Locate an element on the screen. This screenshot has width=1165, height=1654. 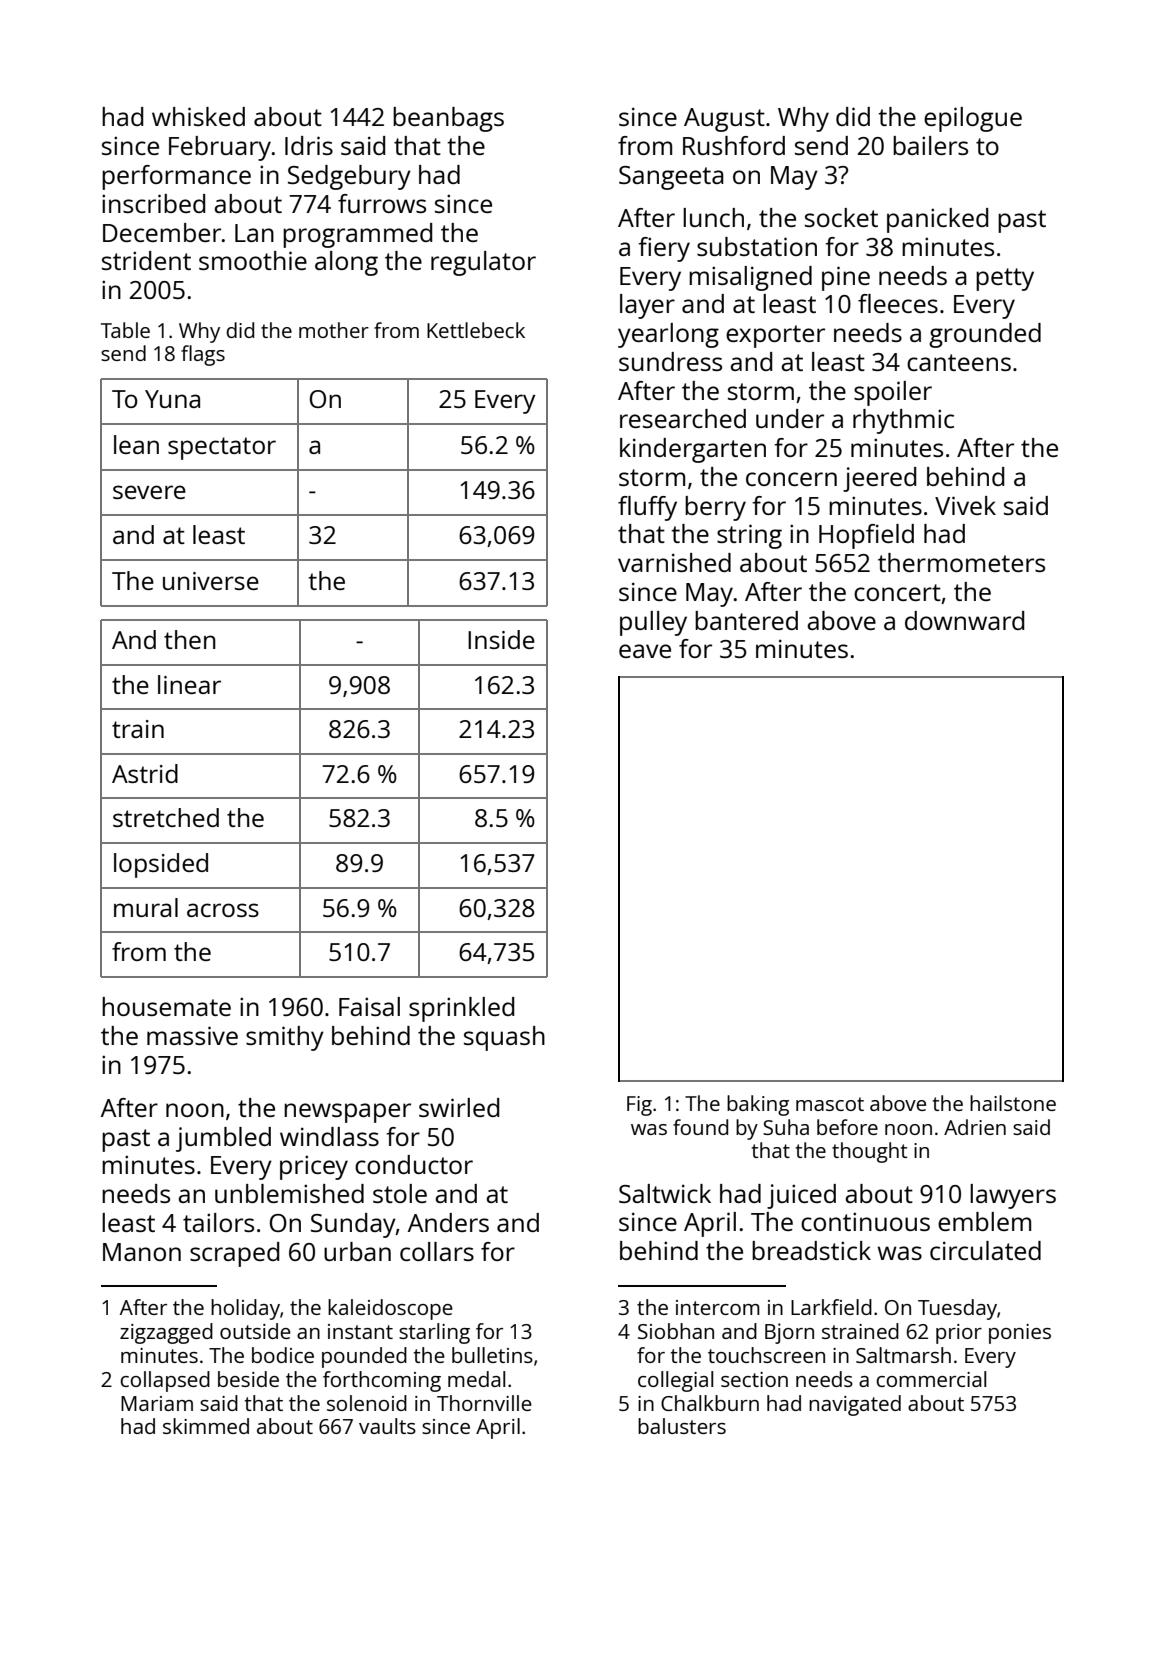
stretched is located at coordinates (166, 817).
